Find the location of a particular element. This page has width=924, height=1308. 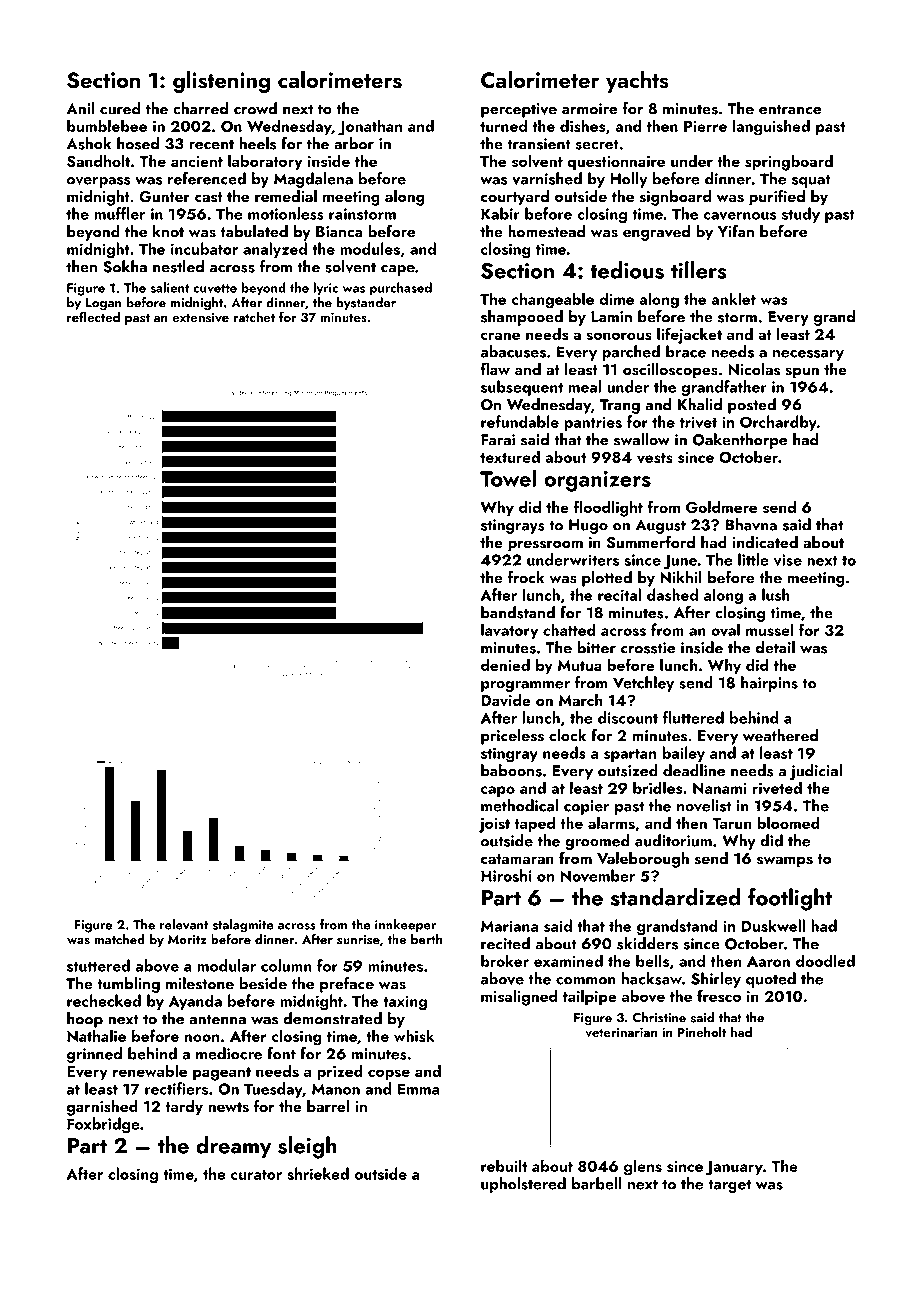

renewable is located at coordinates (150, 1070).
